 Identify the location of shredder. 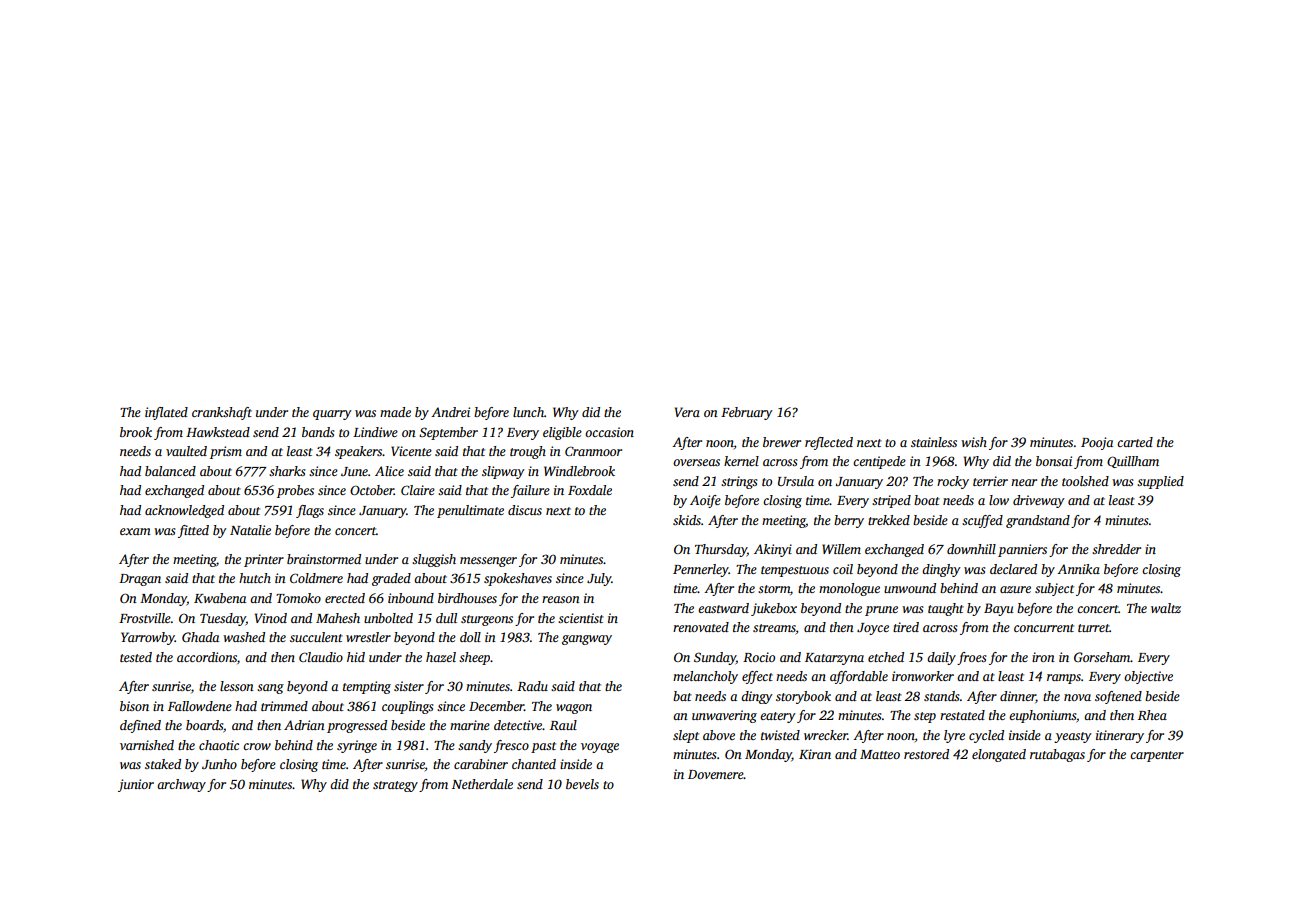
(1116, 549).
